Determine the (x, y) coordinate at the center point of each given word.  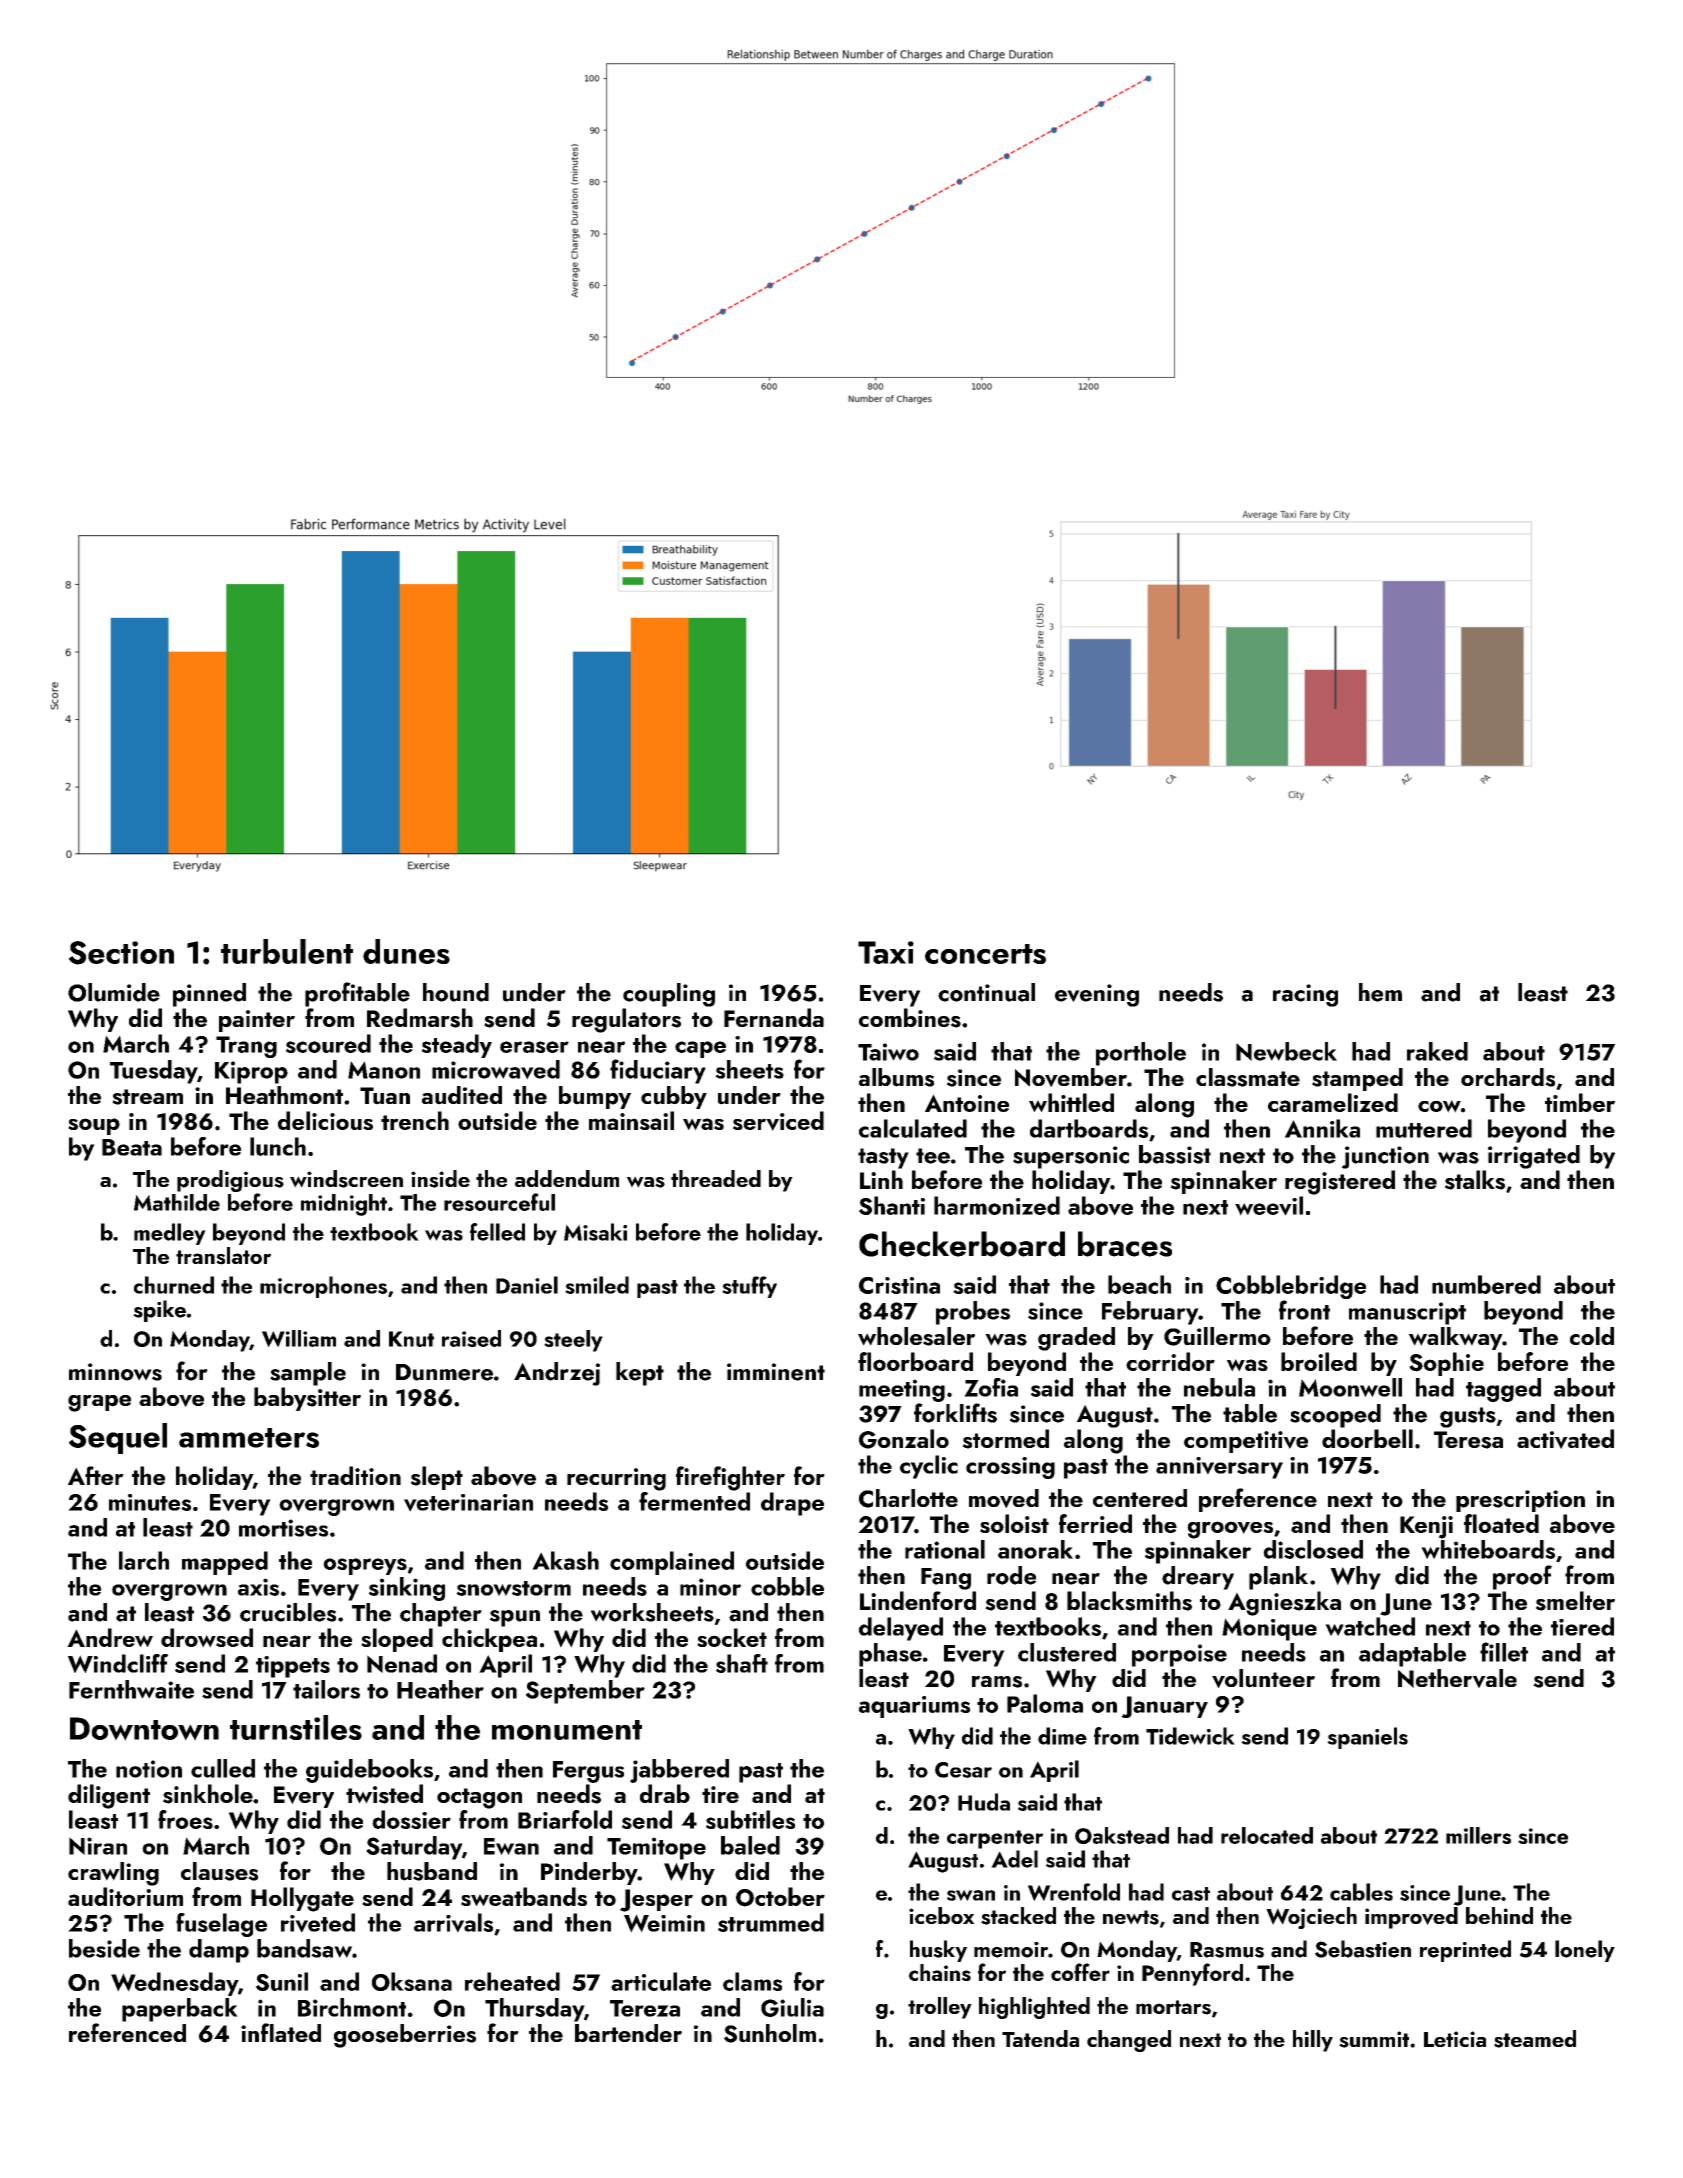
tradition (355, 1475)
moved (1004, 1498)
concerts (985, 954)
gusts (1468, 1417)
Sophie (1446, 1364)
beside (104, 1948)
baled (750, 1845)
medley (170, 1234)
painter (257, 1021)
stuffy (749, 1287)
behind (1499, 1915)
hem (1380, 992)
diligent (109, 1796)
